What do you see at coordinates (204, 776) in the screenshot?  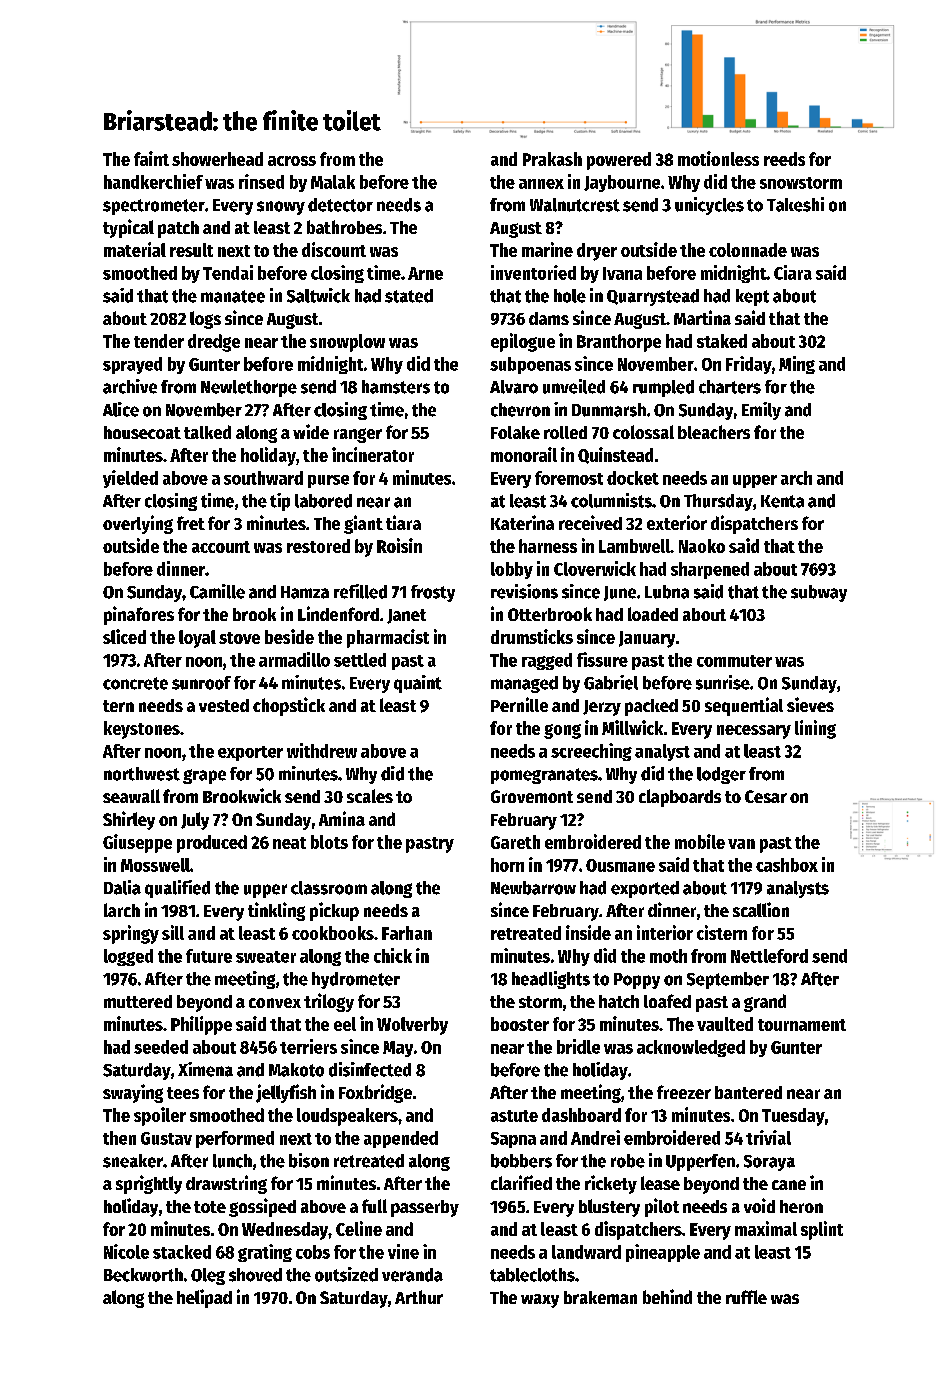 I see `grape` at bounding box center [204, 776].
